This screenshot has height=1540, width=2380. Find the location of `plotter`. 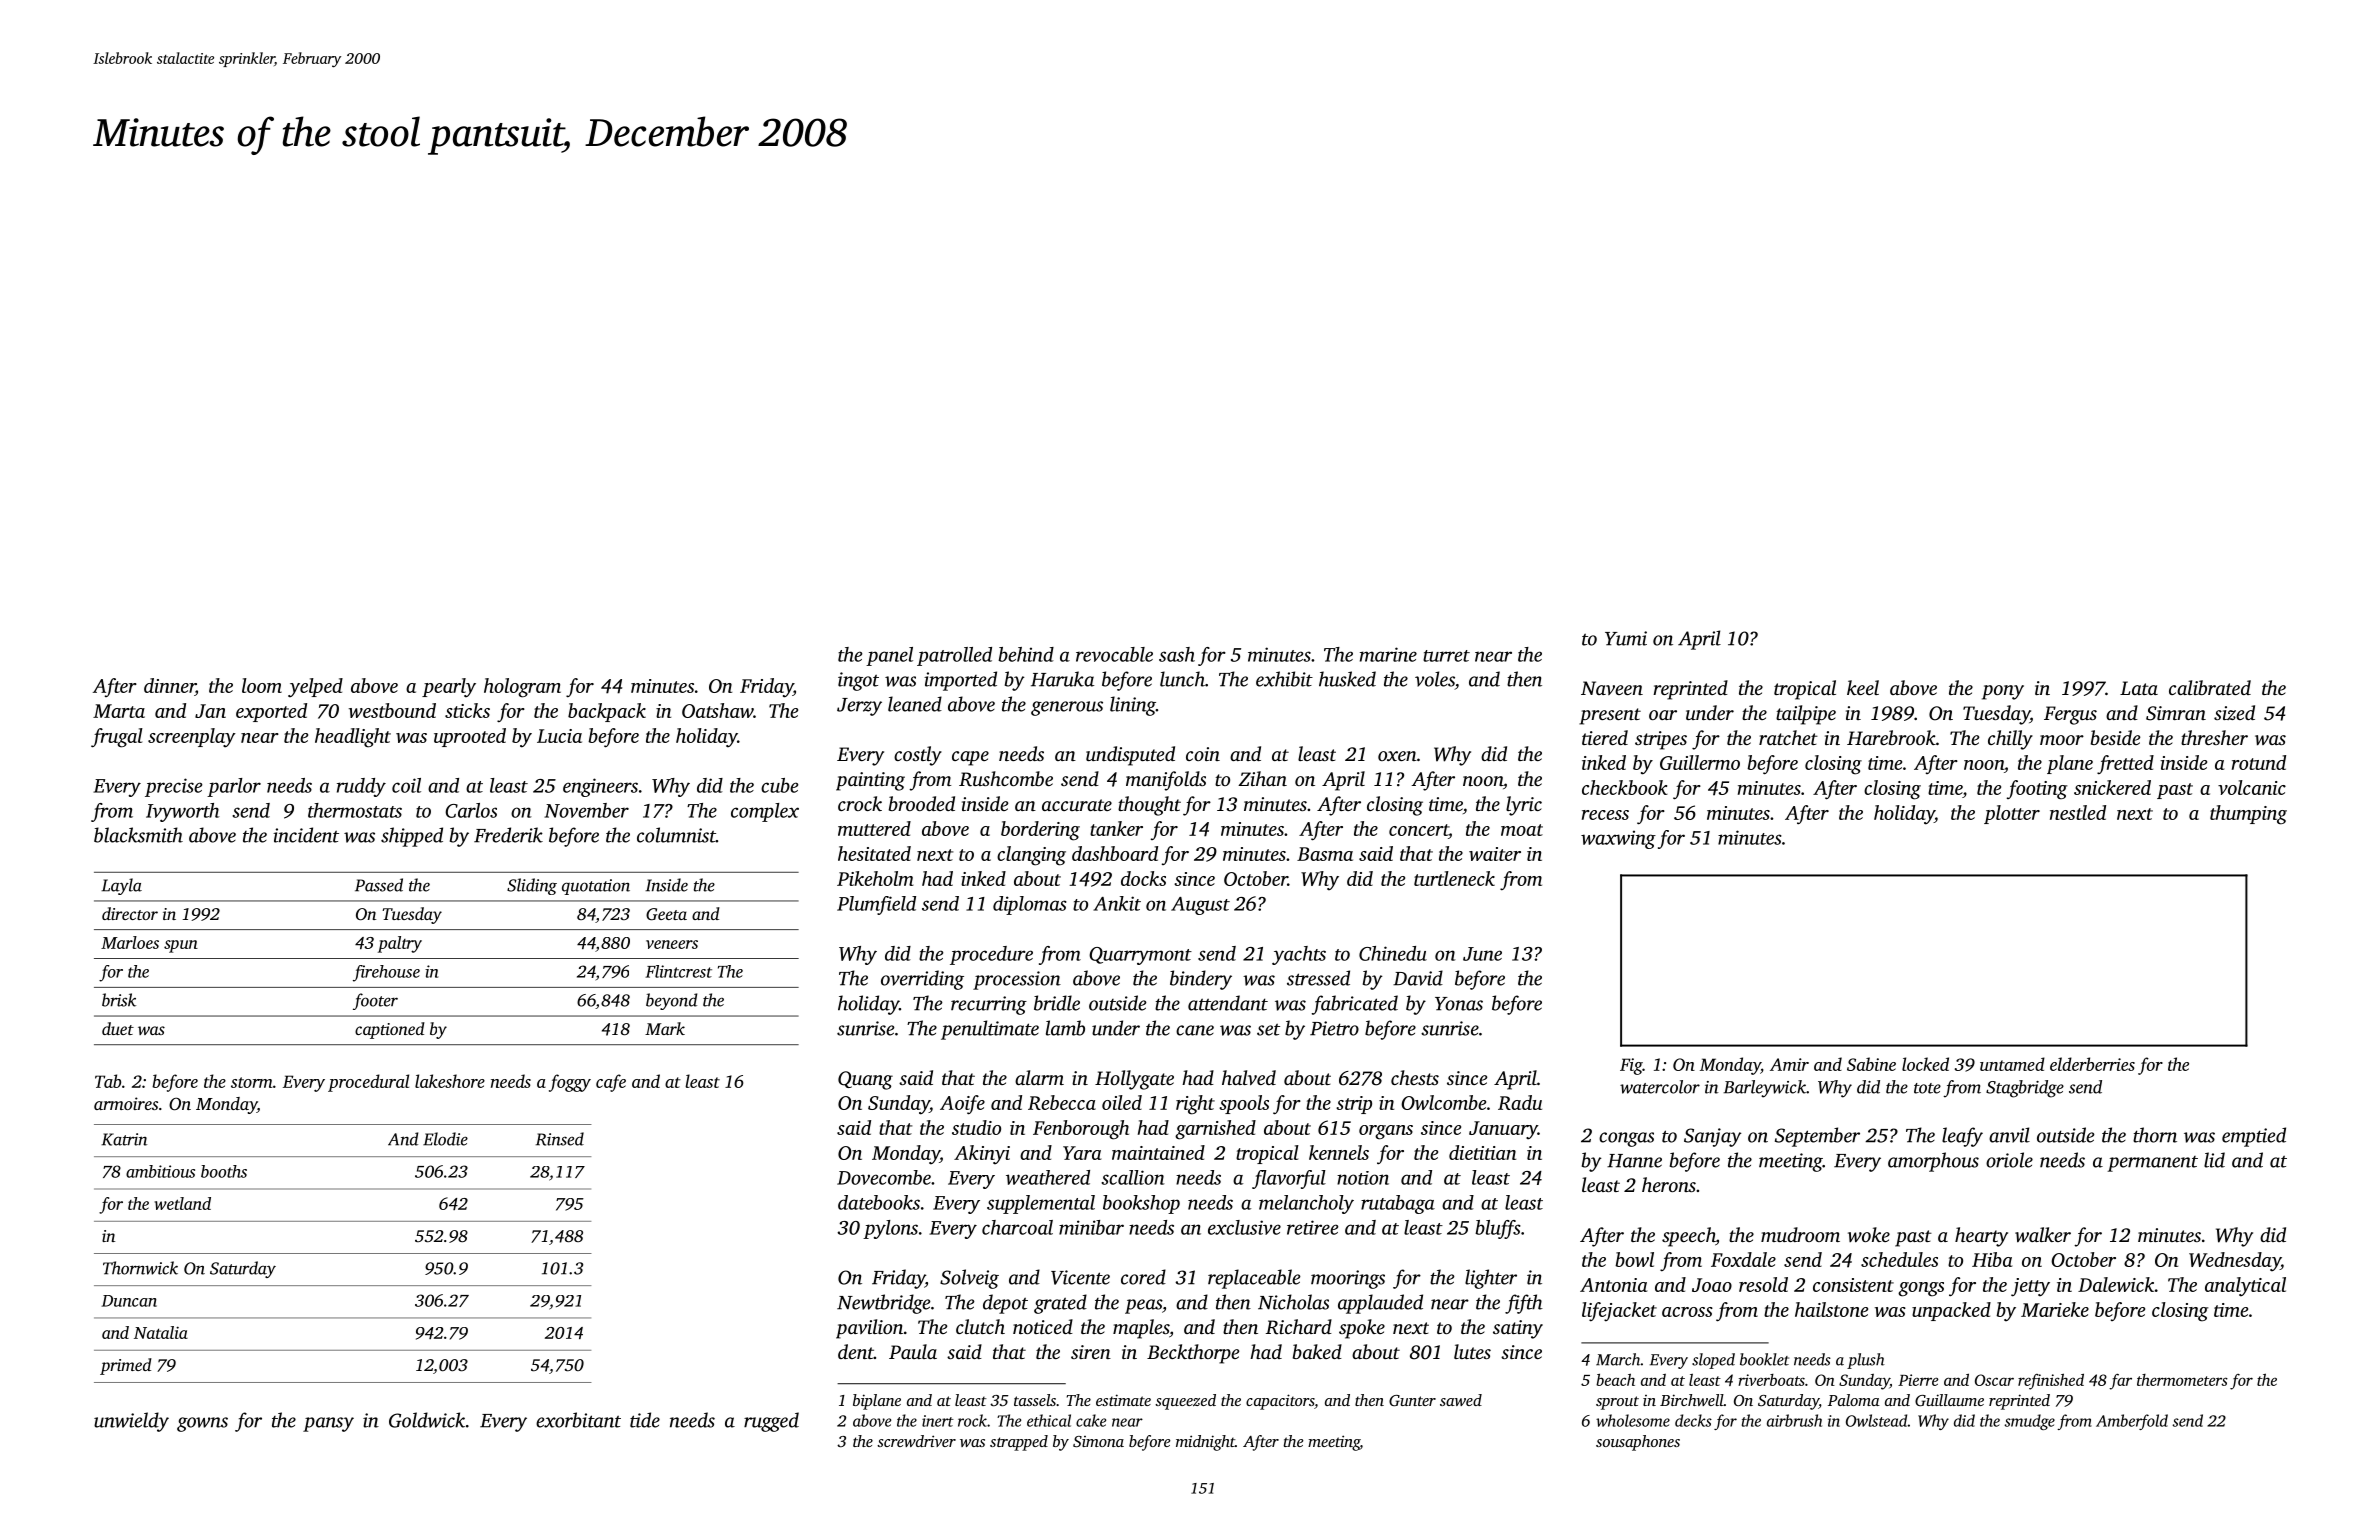

plotter is located at coordinates (2012, 814).
